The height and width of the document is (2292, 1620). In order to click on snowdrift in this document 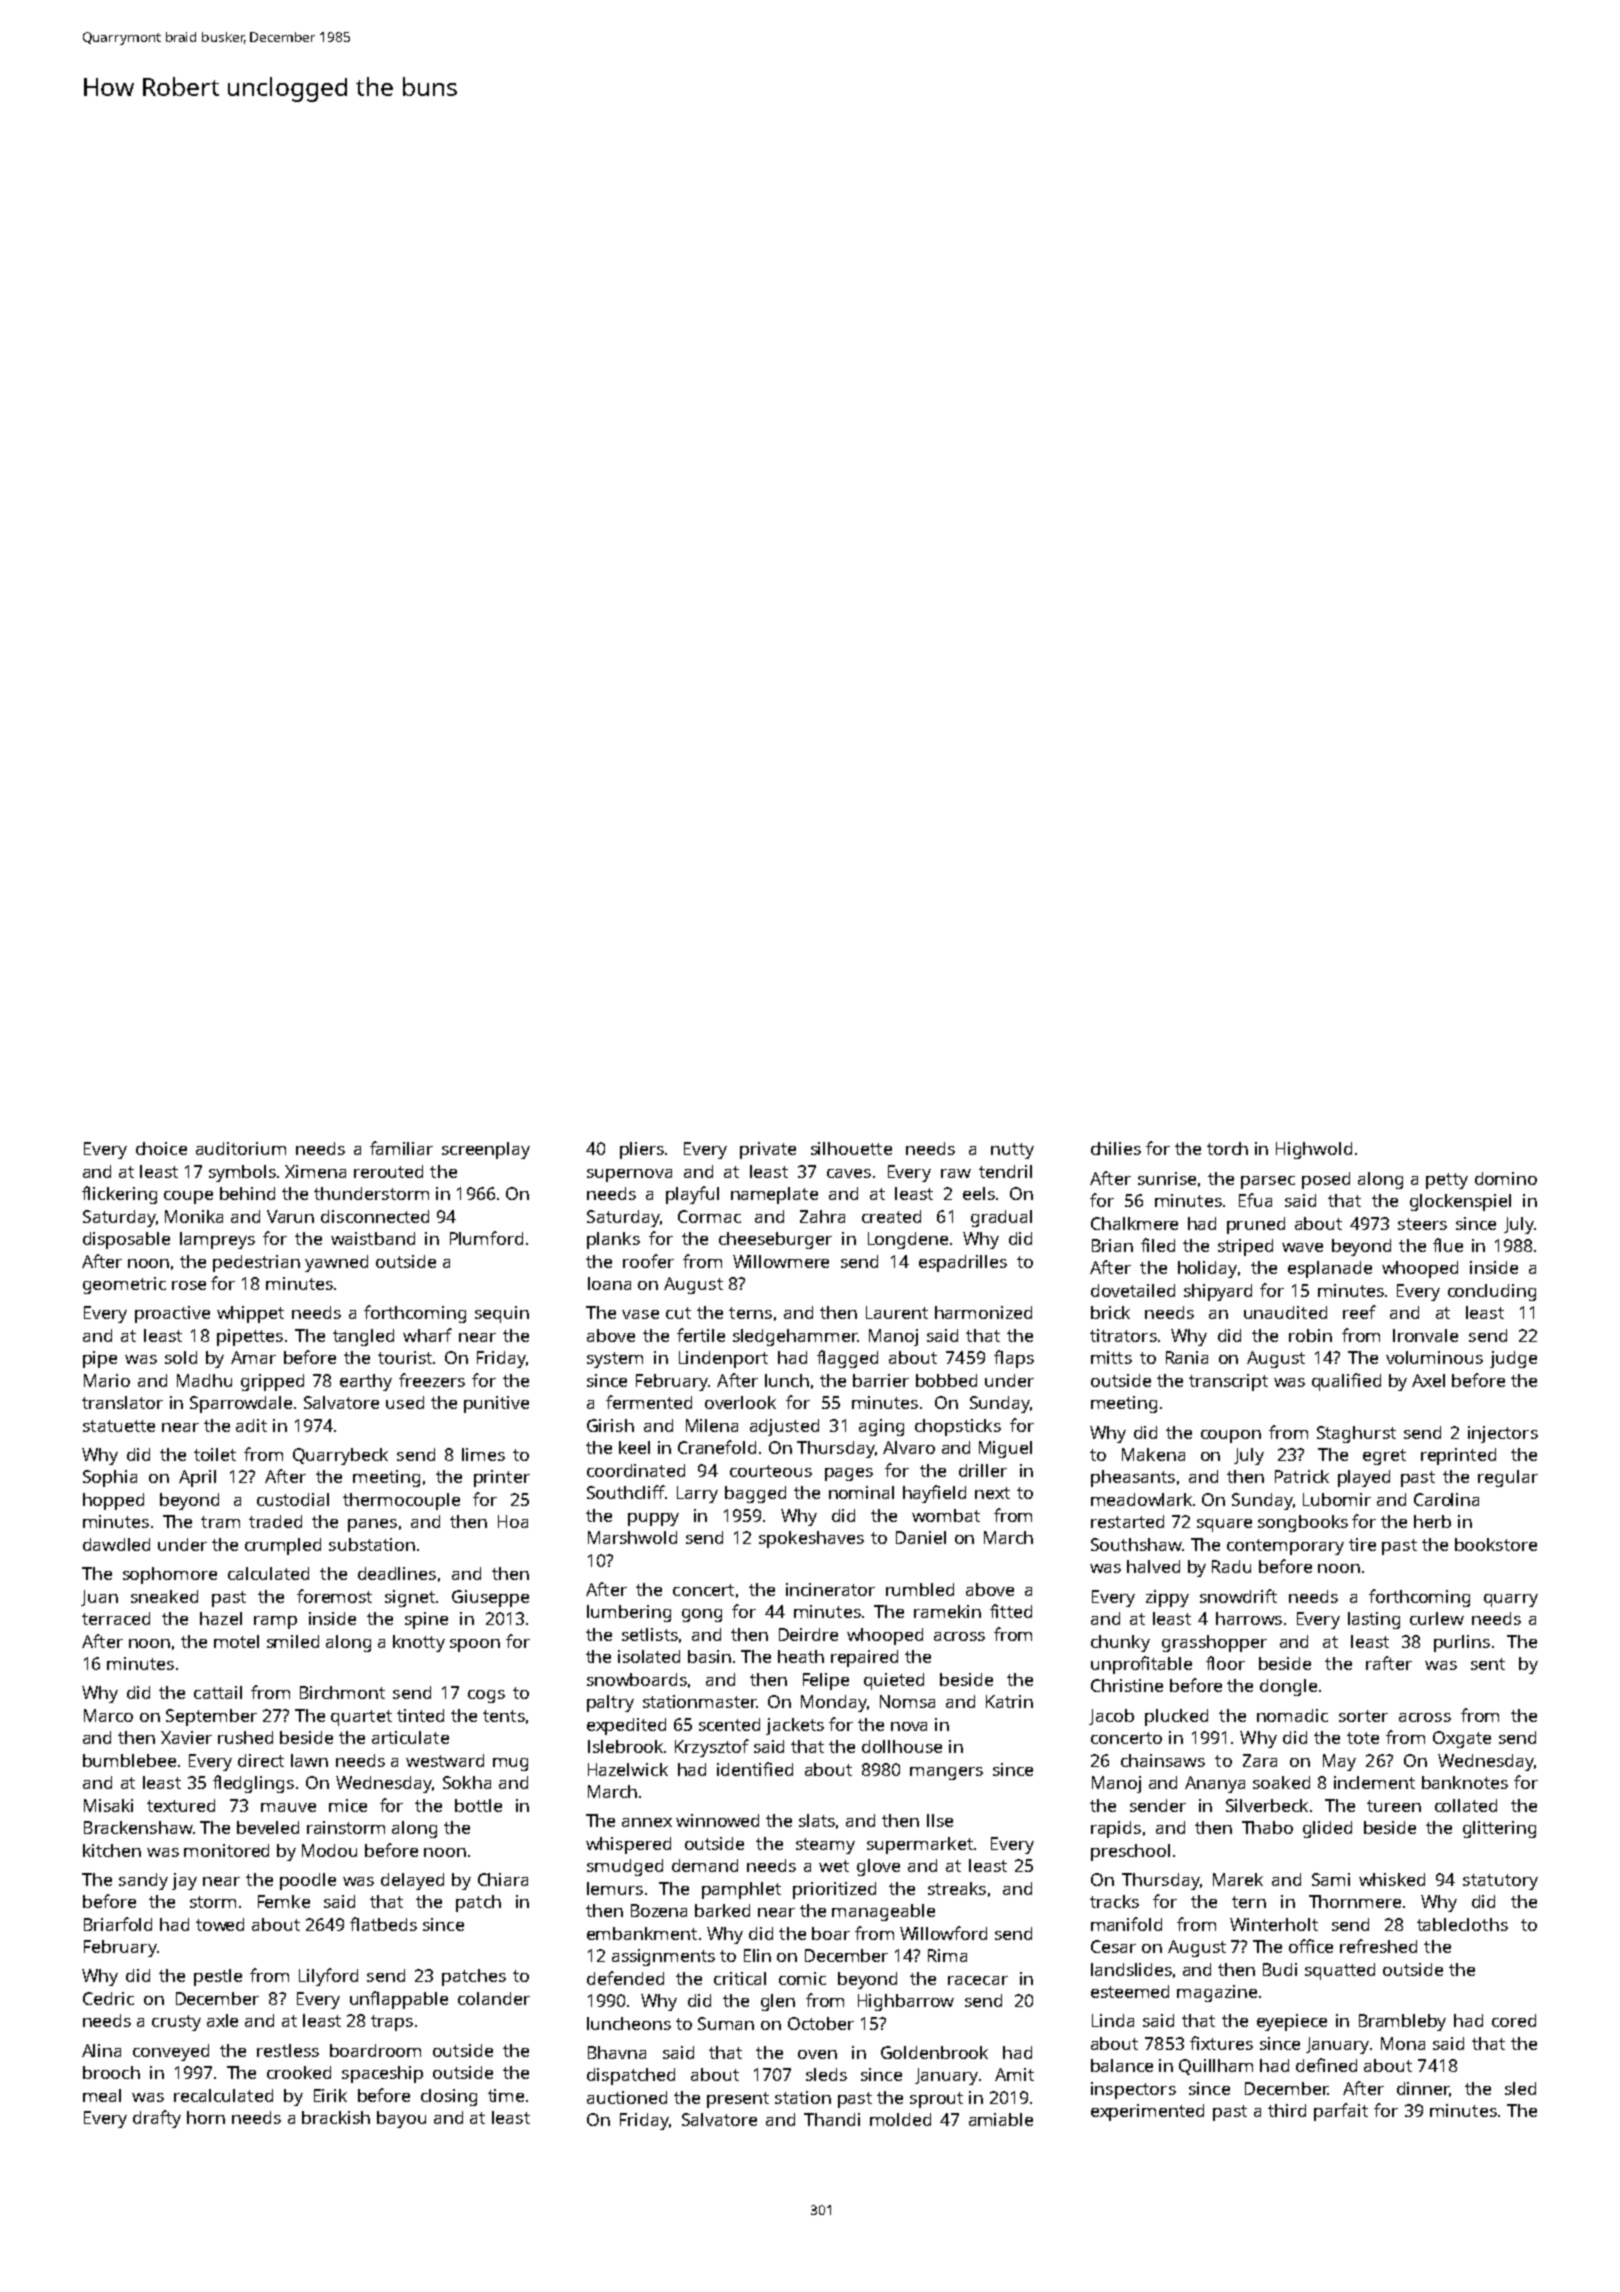, I will do `click(1238, 1596)`.
